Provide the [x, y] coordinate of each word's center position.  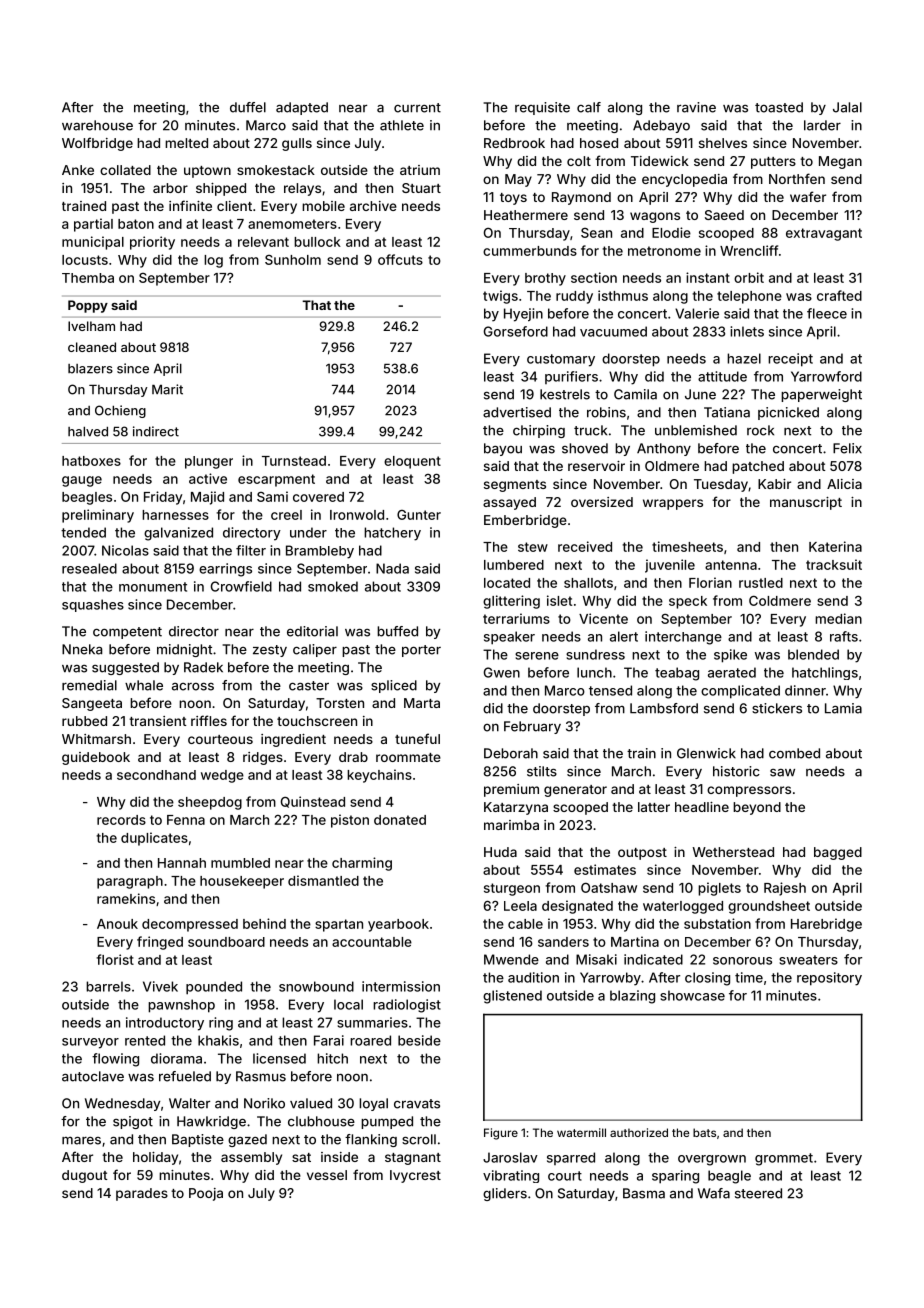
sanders [563, 942]
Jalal [847, 107]
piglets [719, 889]
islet [559, 600]
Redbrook [514, 143]
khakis [218, 1040]
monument [153, 587]
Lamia [843, 708]
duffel [248, 107]
